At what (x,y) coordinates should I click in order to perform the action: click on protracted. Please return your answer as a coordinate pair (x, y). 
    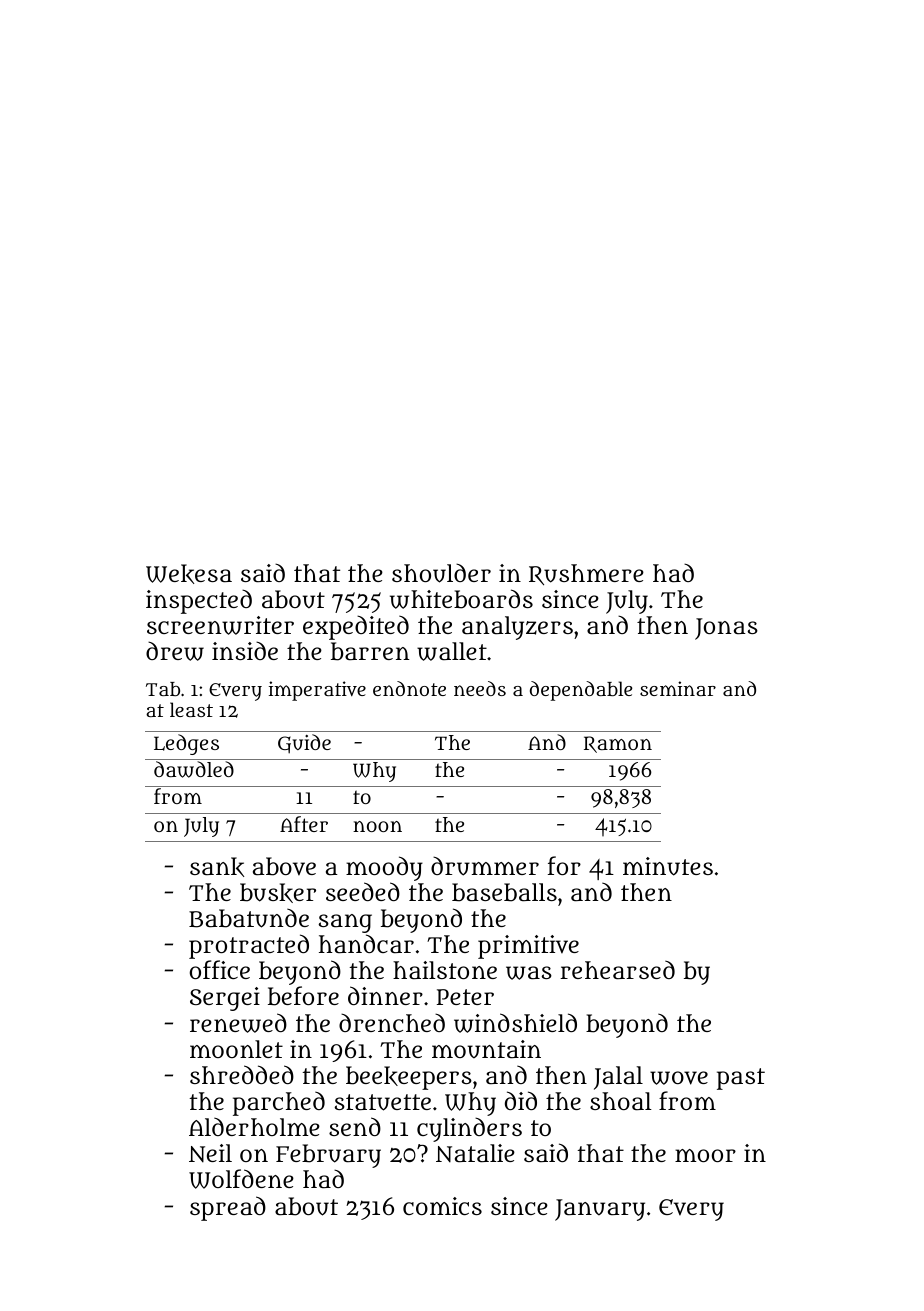
    Looking at the image, I should click on (249, 946).
